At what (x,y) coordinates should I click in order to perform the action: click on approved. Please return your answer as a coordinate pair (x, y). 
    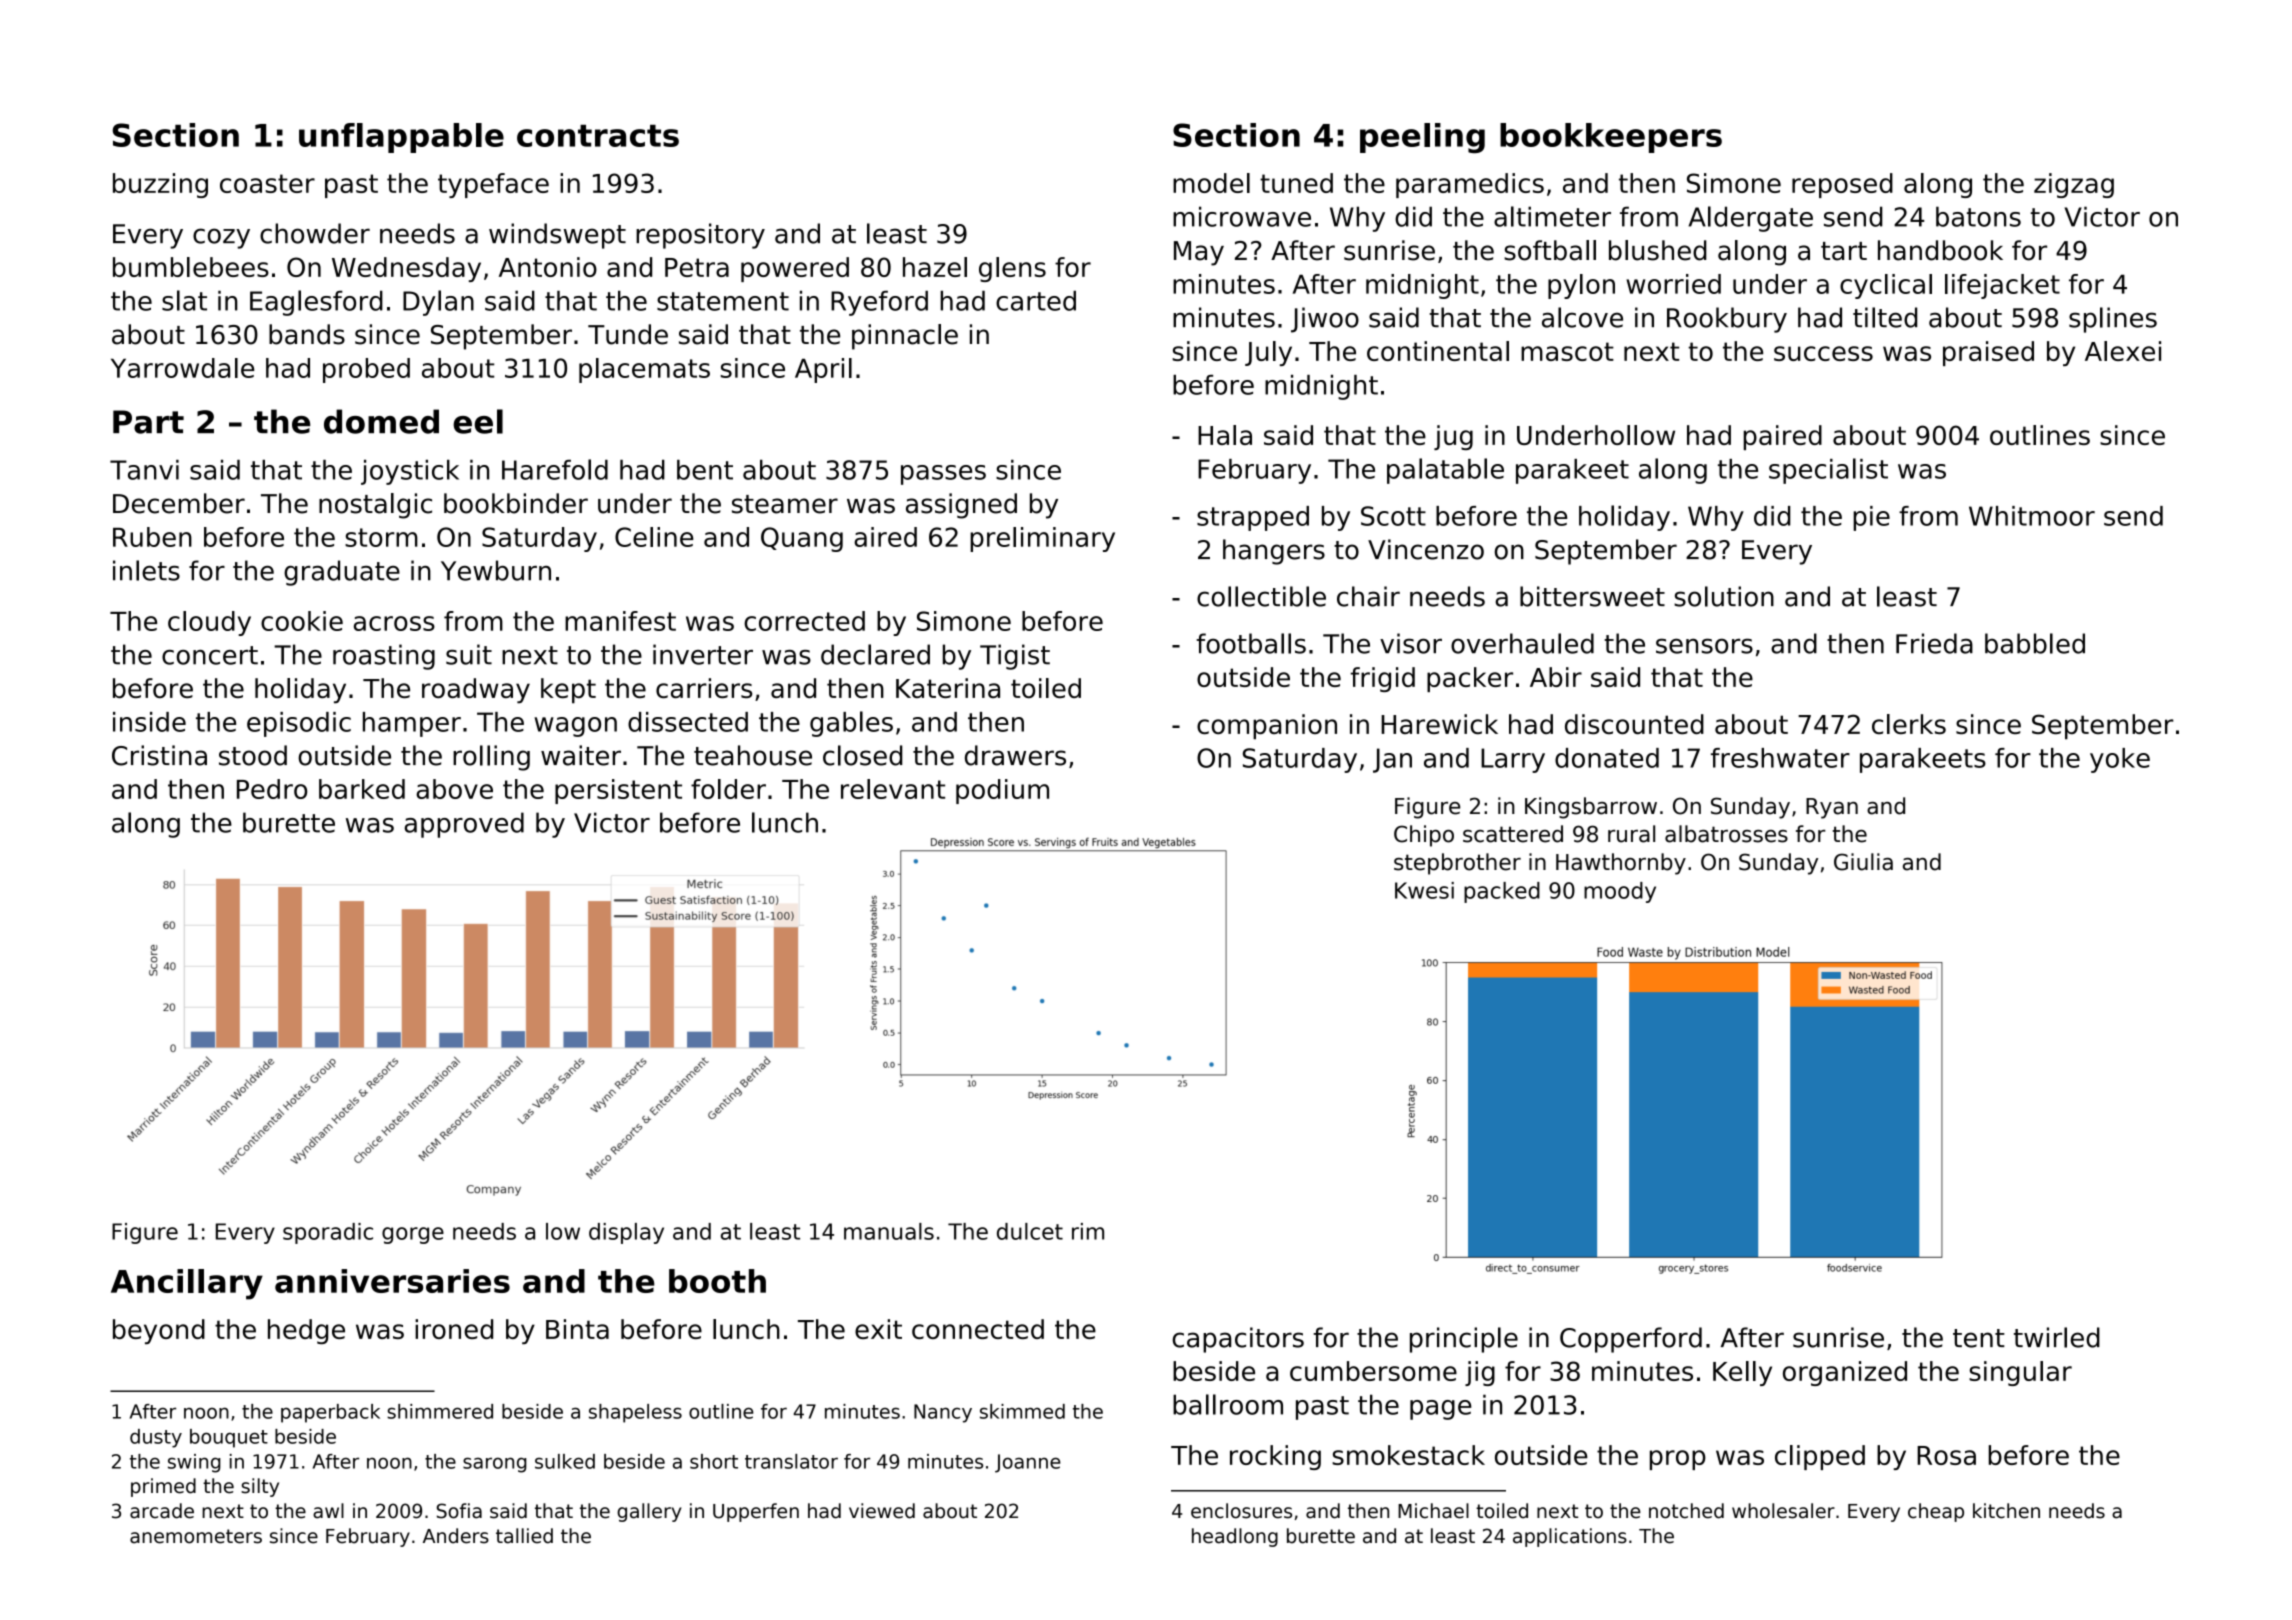
    Looking at the image, I should click on (464, 825).
